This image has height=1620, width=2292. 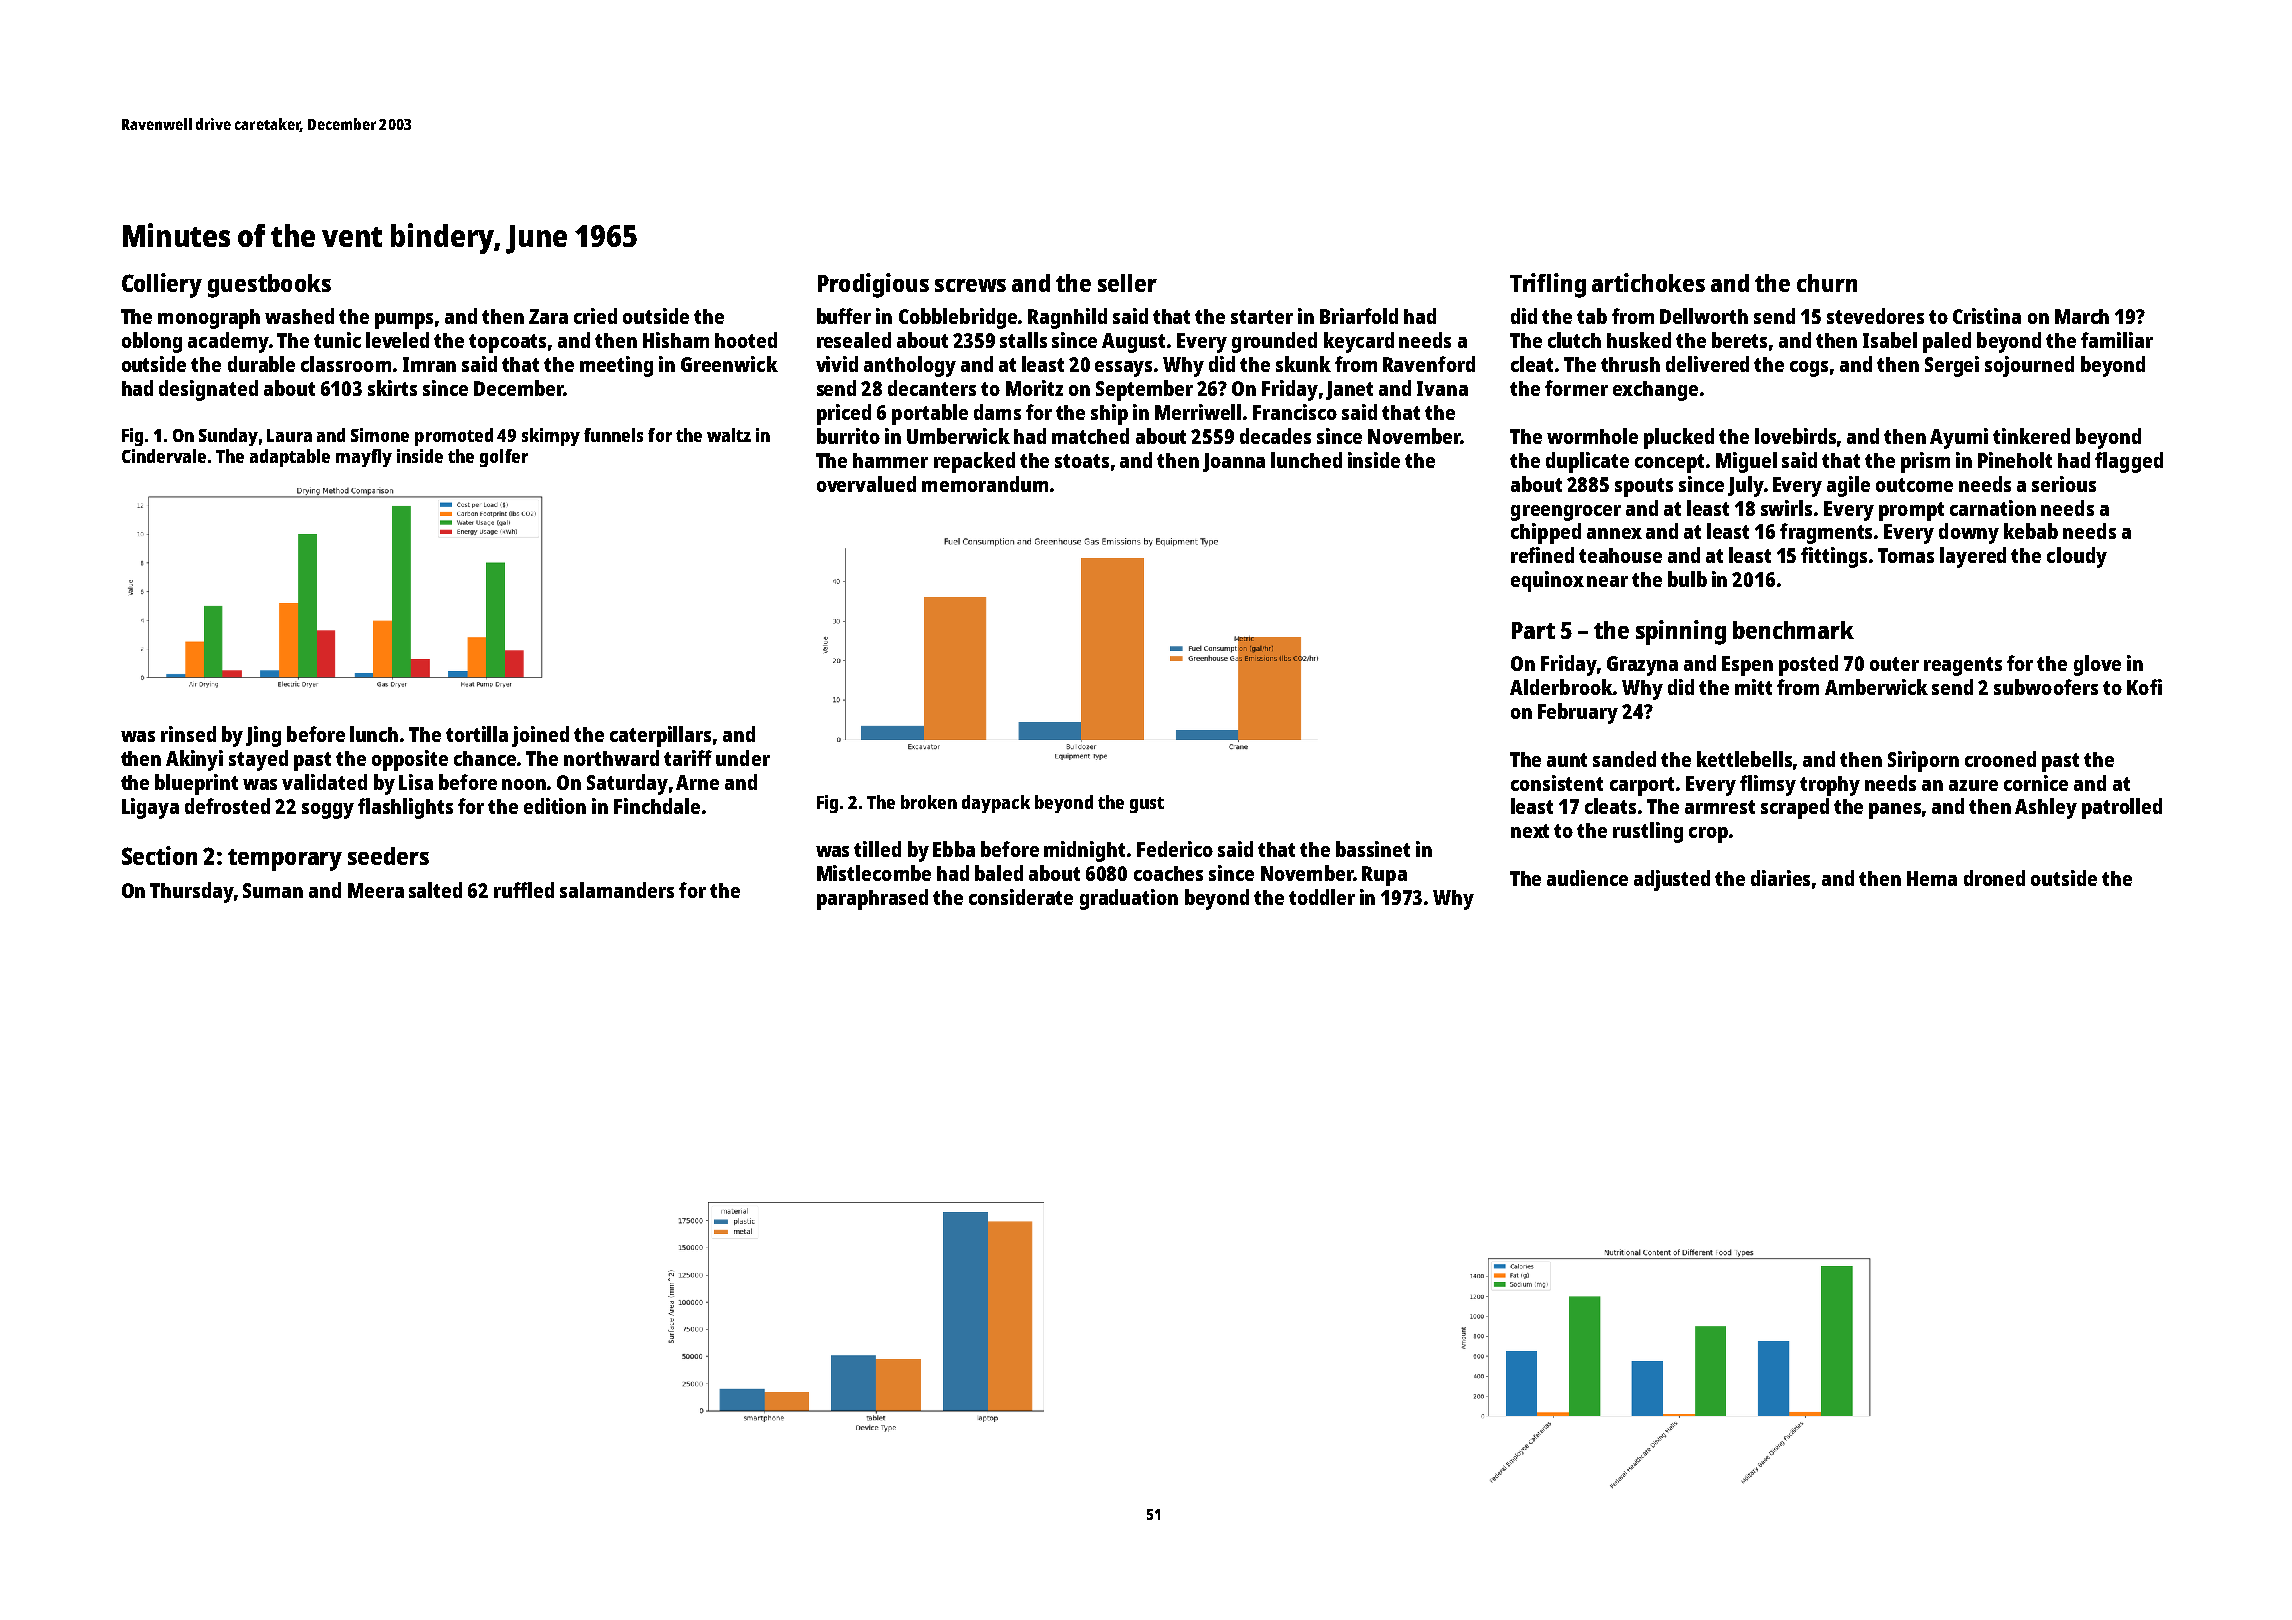 What do you see at coordinates (1827, 283) in the image?
I see `churn` at bounding box center [1827, 283].
